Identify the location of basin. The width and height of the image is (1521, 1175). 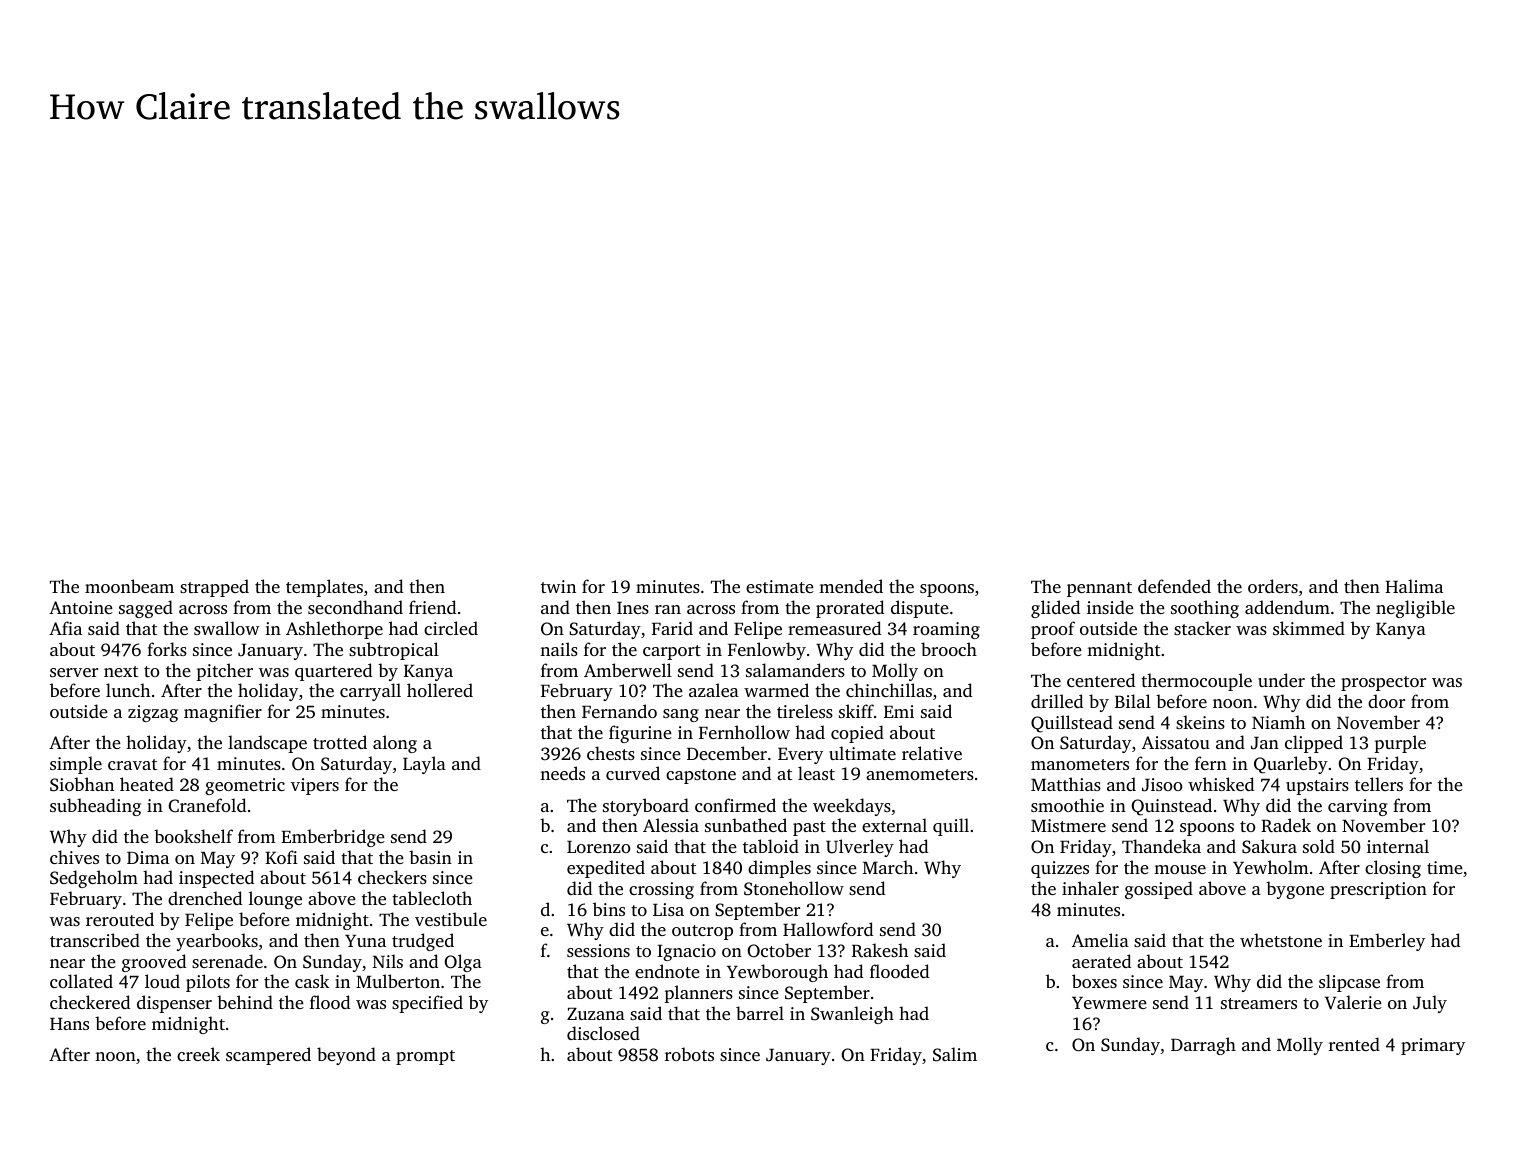
(430, 857).
